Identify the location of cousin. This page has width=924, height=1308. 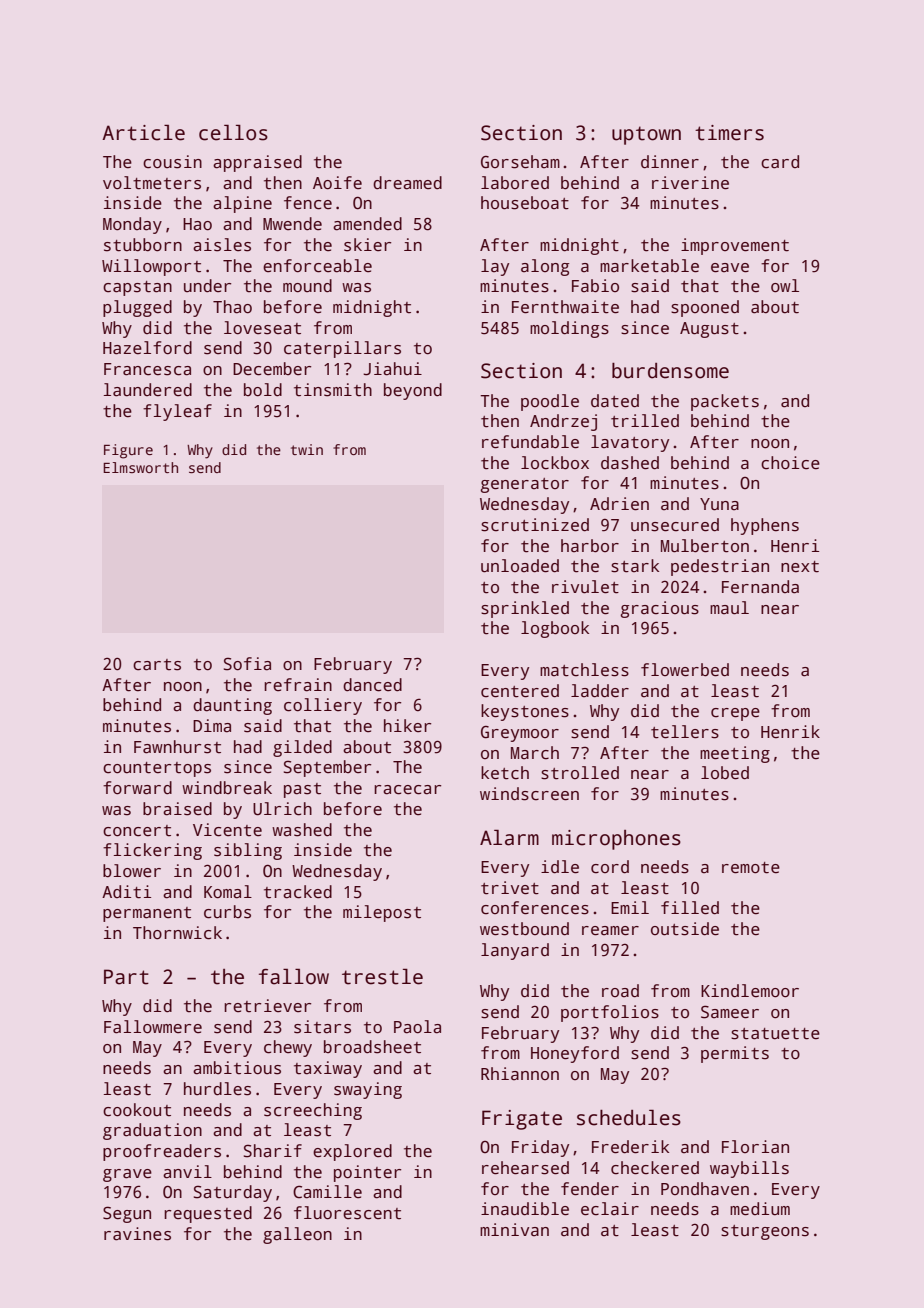
(172, 162).
